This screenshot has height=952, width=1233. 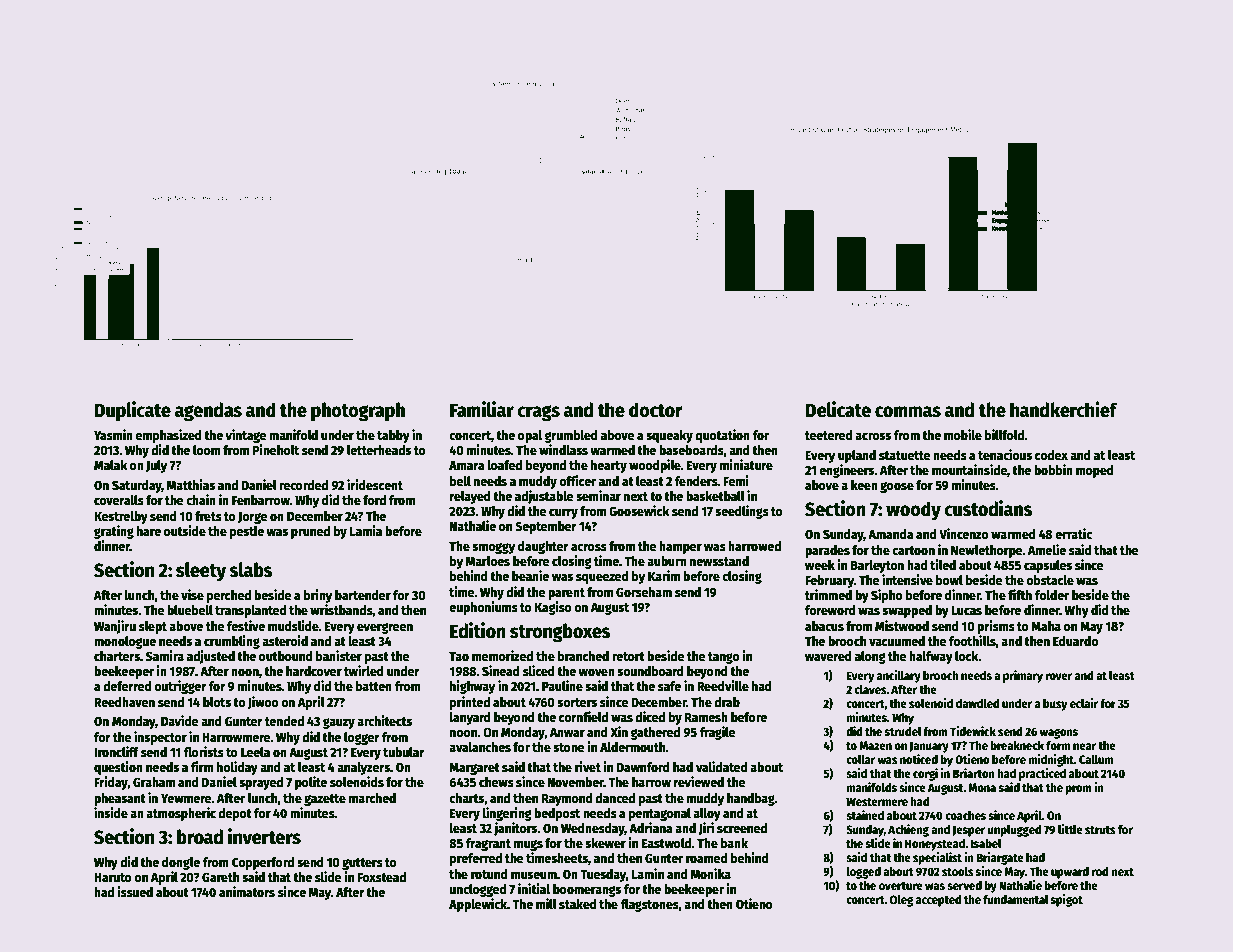 I want to click on Delicate, so click(x=838, y=409).
